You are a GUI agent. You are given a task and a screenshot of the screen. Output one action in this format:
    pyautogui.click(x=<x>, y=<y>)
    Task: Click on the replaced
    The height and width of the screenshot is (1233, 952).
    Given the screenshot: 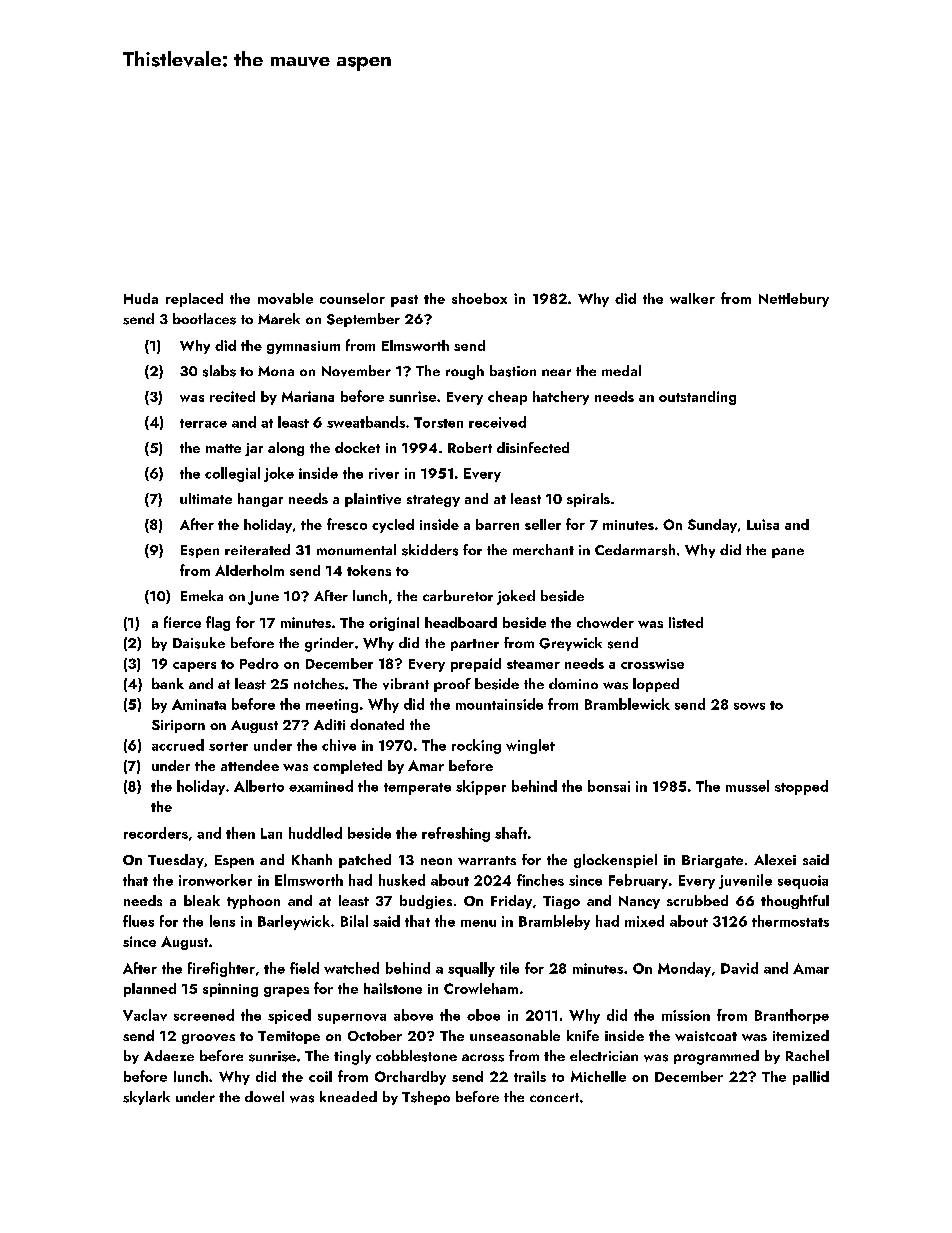 What is the action you would take?
    pyautogui.click(x=194, y=300)
